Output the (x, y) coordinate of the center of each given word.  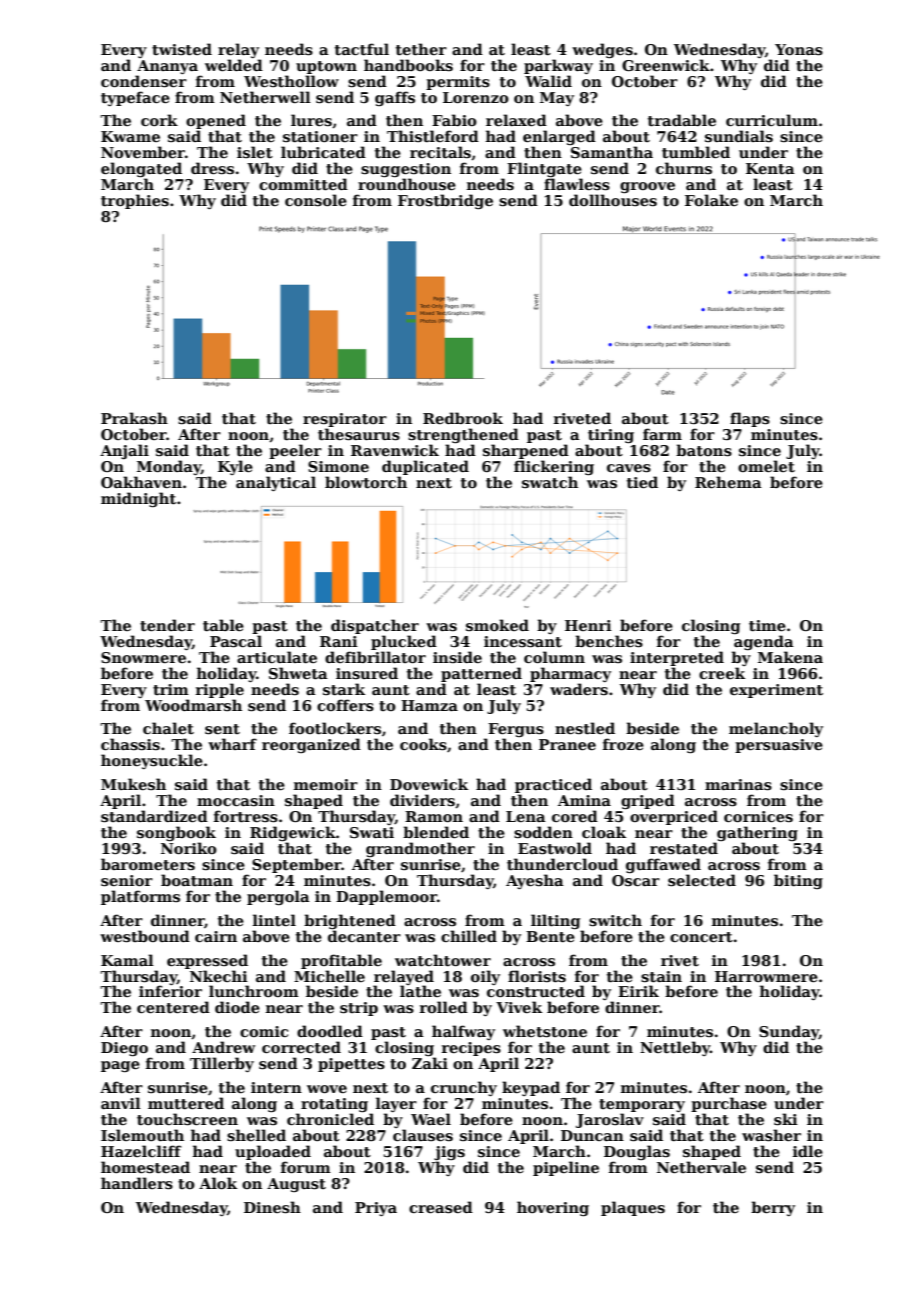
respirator (345, 420)
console (316, 200)
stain (661, 976)
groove (647, 187)
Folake (711, 200)
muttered (186, 1103)
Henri (588, 625)
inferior (170, 991)
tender (167, 625)
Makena (790, 657)
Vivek (519, 1007)
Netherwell (265, 97)
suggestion (406, 170)
